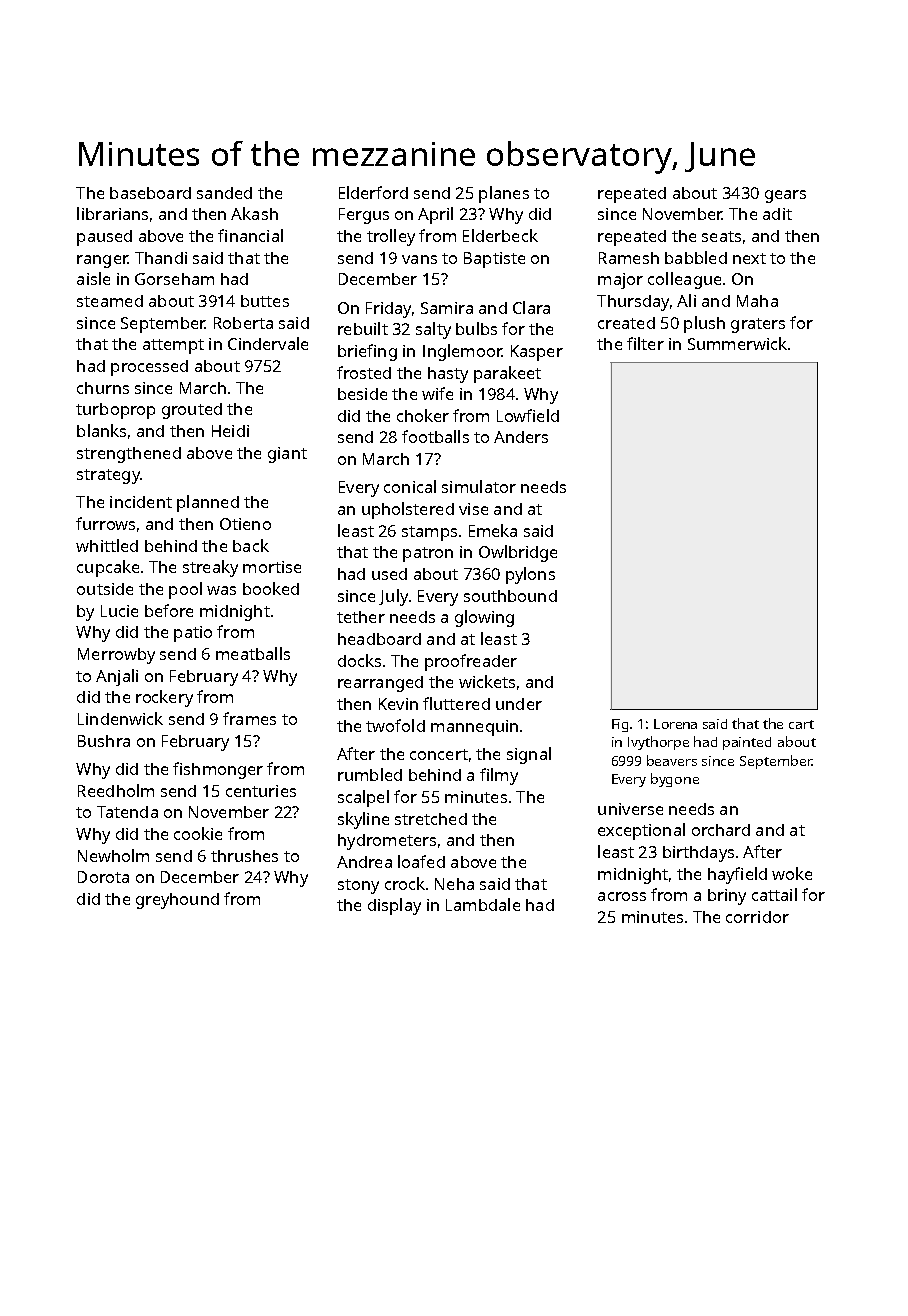 This document has width=908, height=1316. Describe the element at coordinates (675, 724) in the document. I see `Lorena` at that location.
